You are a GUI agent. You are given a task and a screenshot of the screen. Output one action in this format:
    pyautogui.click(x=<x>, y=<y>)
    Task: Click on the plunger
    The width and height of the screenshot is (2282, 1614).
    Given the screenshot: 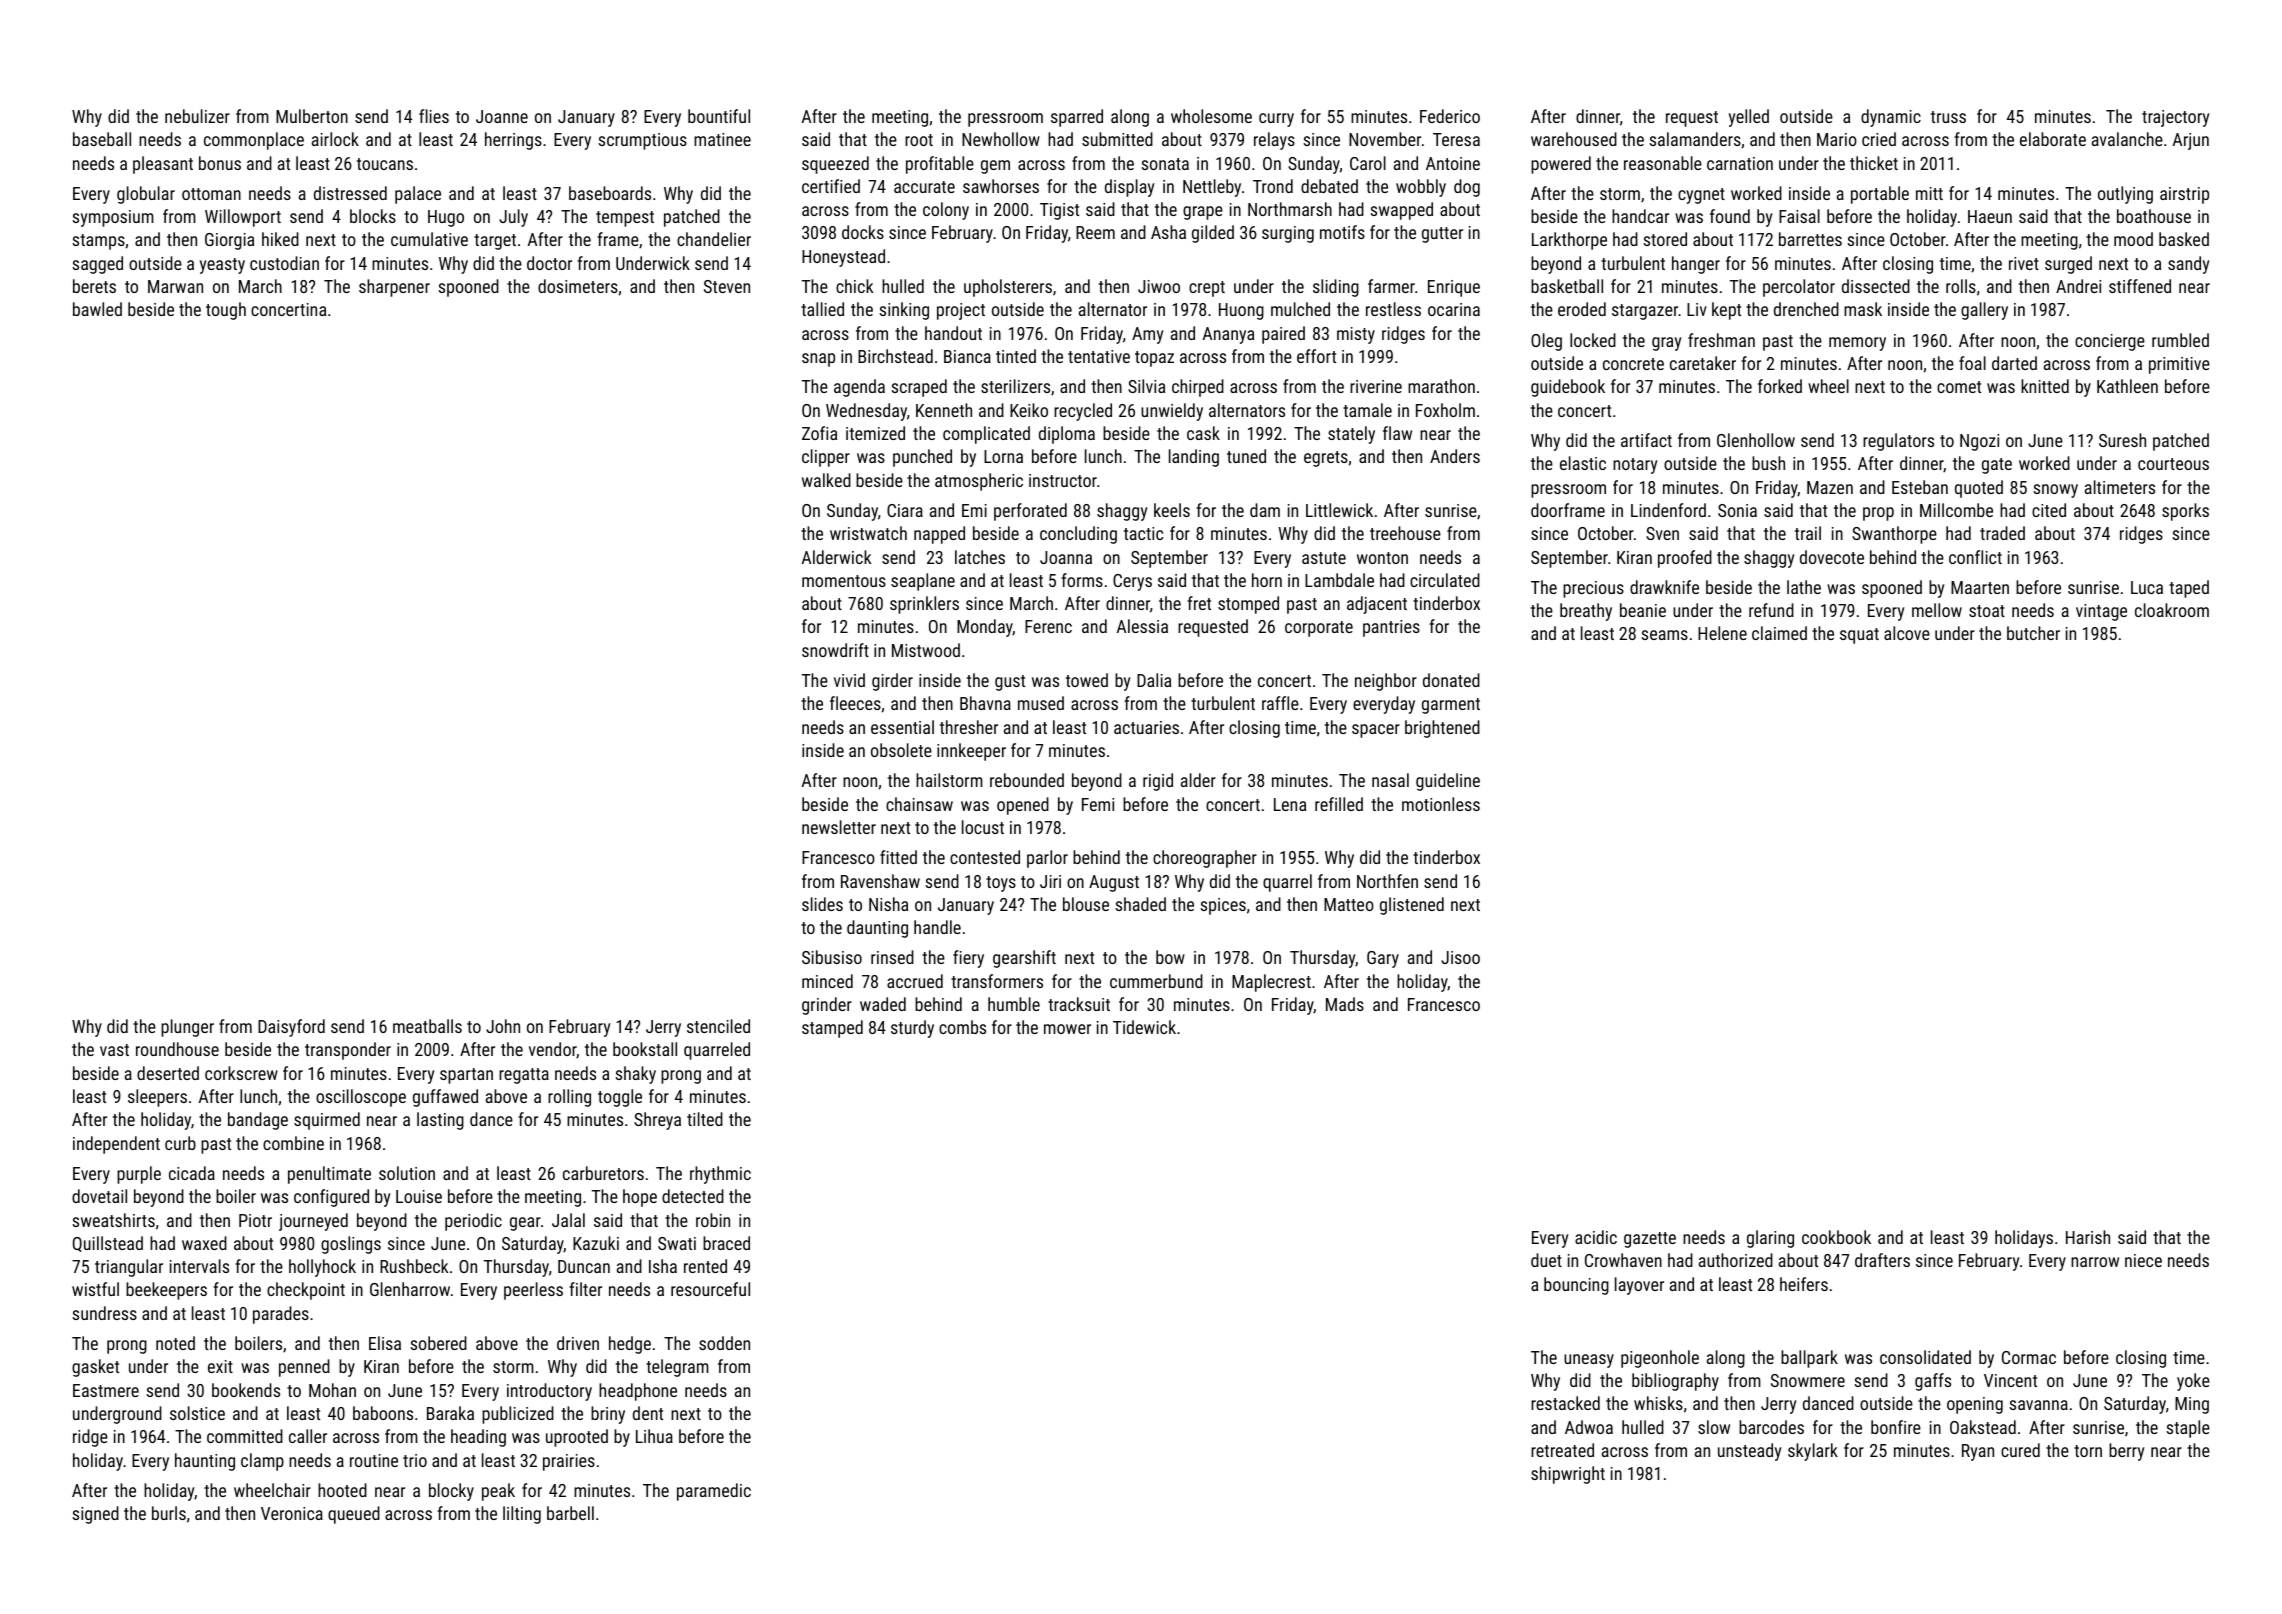 What is the action you would take?
    pyautogui.click(x=187, y=1028)
